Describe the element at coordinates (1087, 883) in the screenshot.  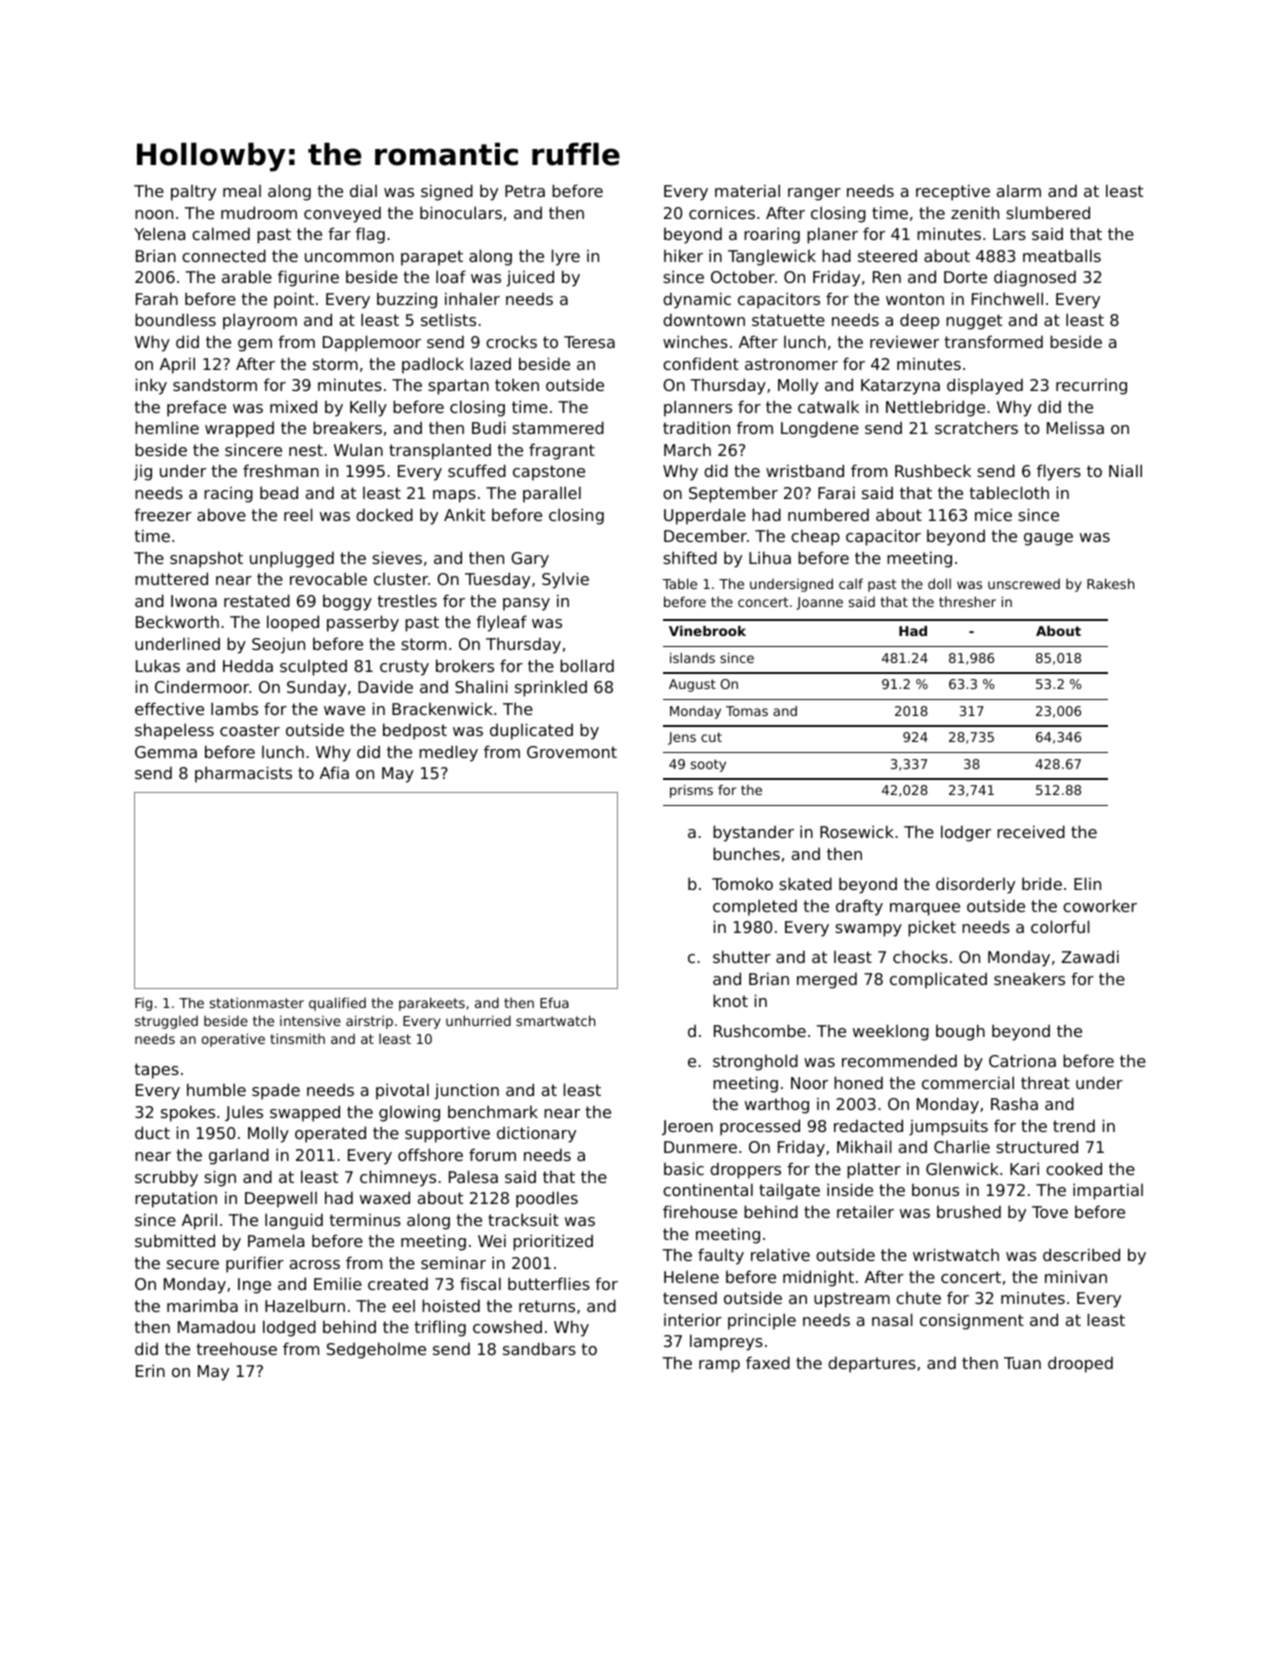
I see `Elin` at that location.
